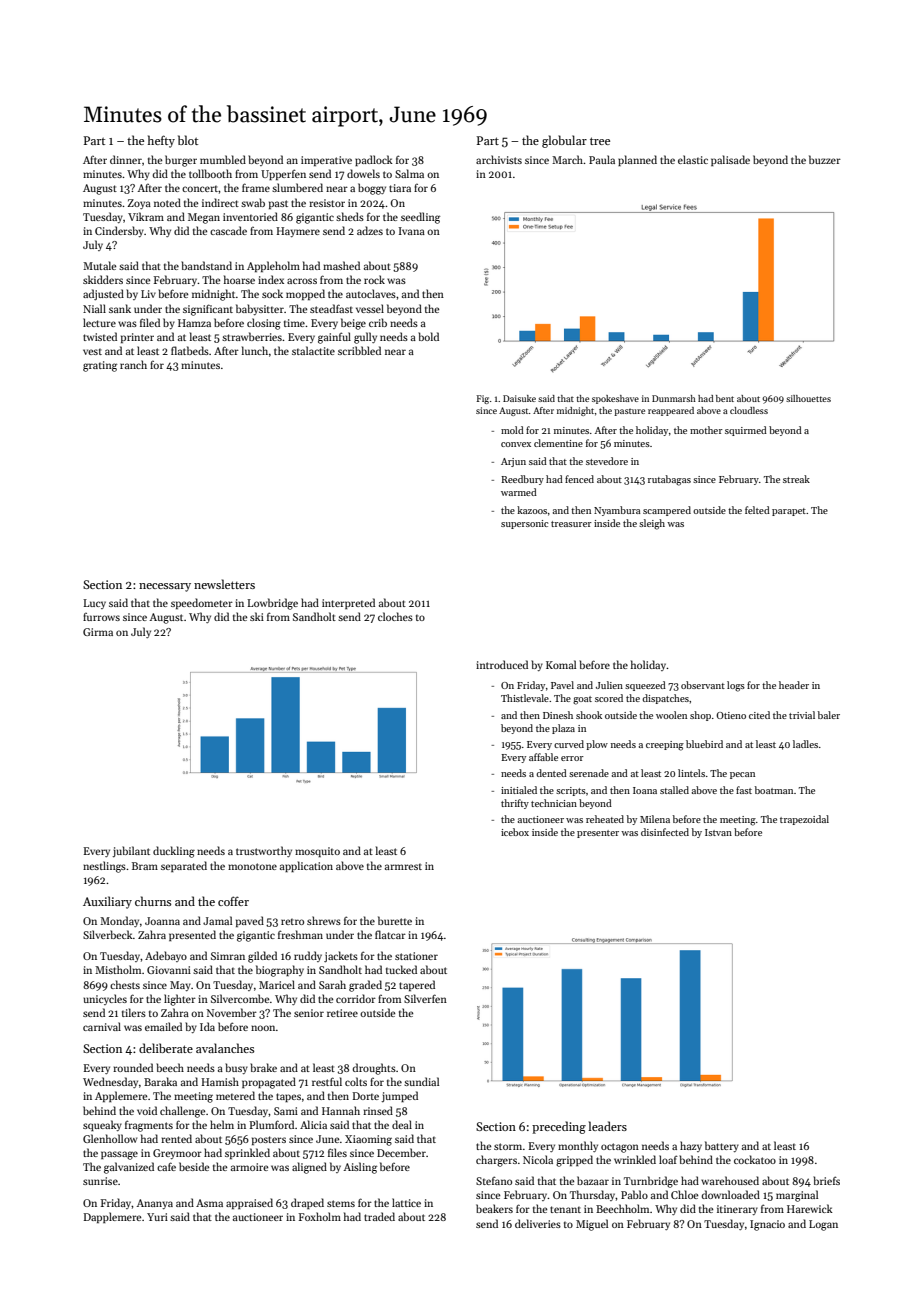  What do you see at coordinates (825, 159) in the page?
I see `buzzer` at bounding box center [825, 159].
